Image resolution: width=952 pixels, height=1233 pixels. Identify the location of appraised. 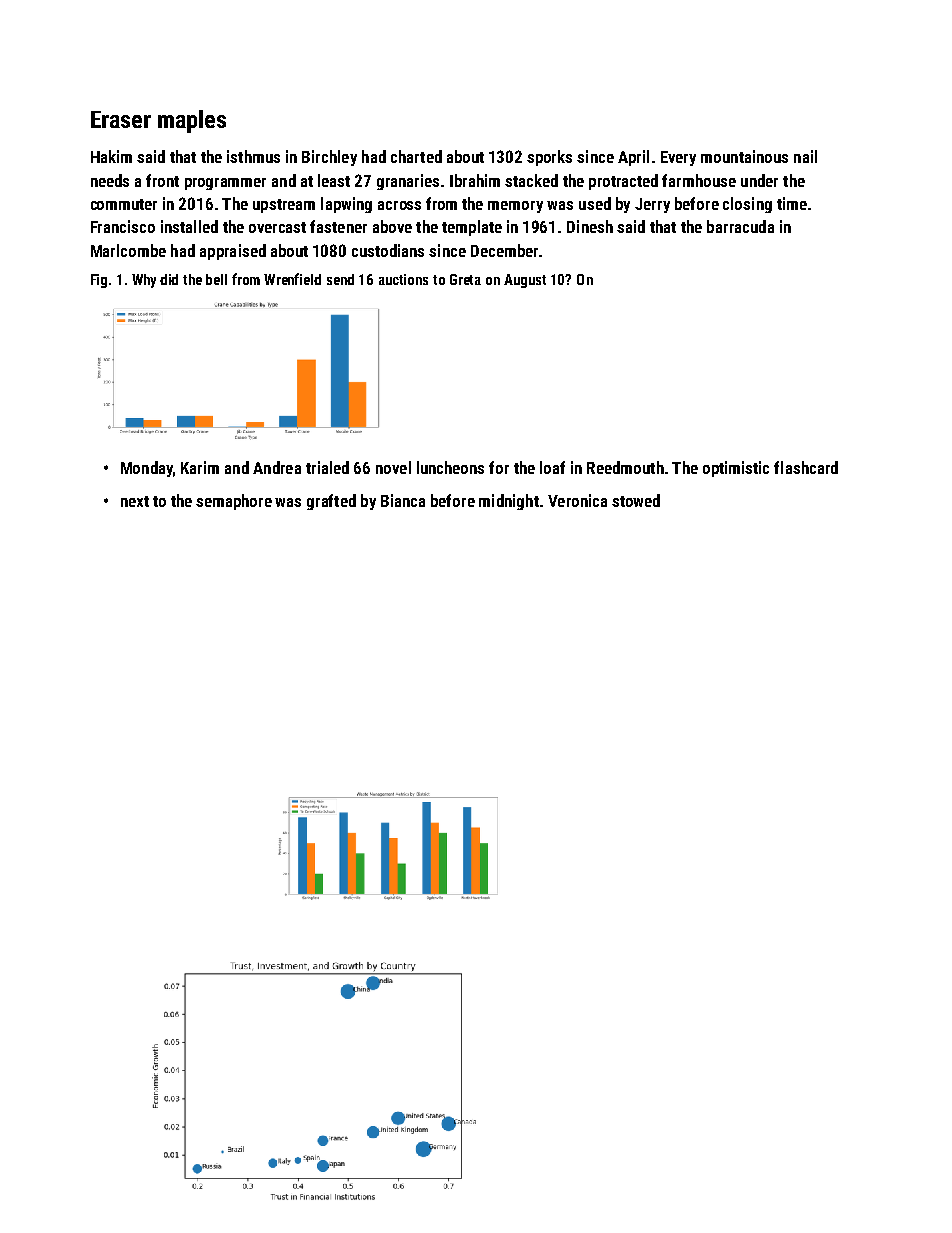
(233, 252).
